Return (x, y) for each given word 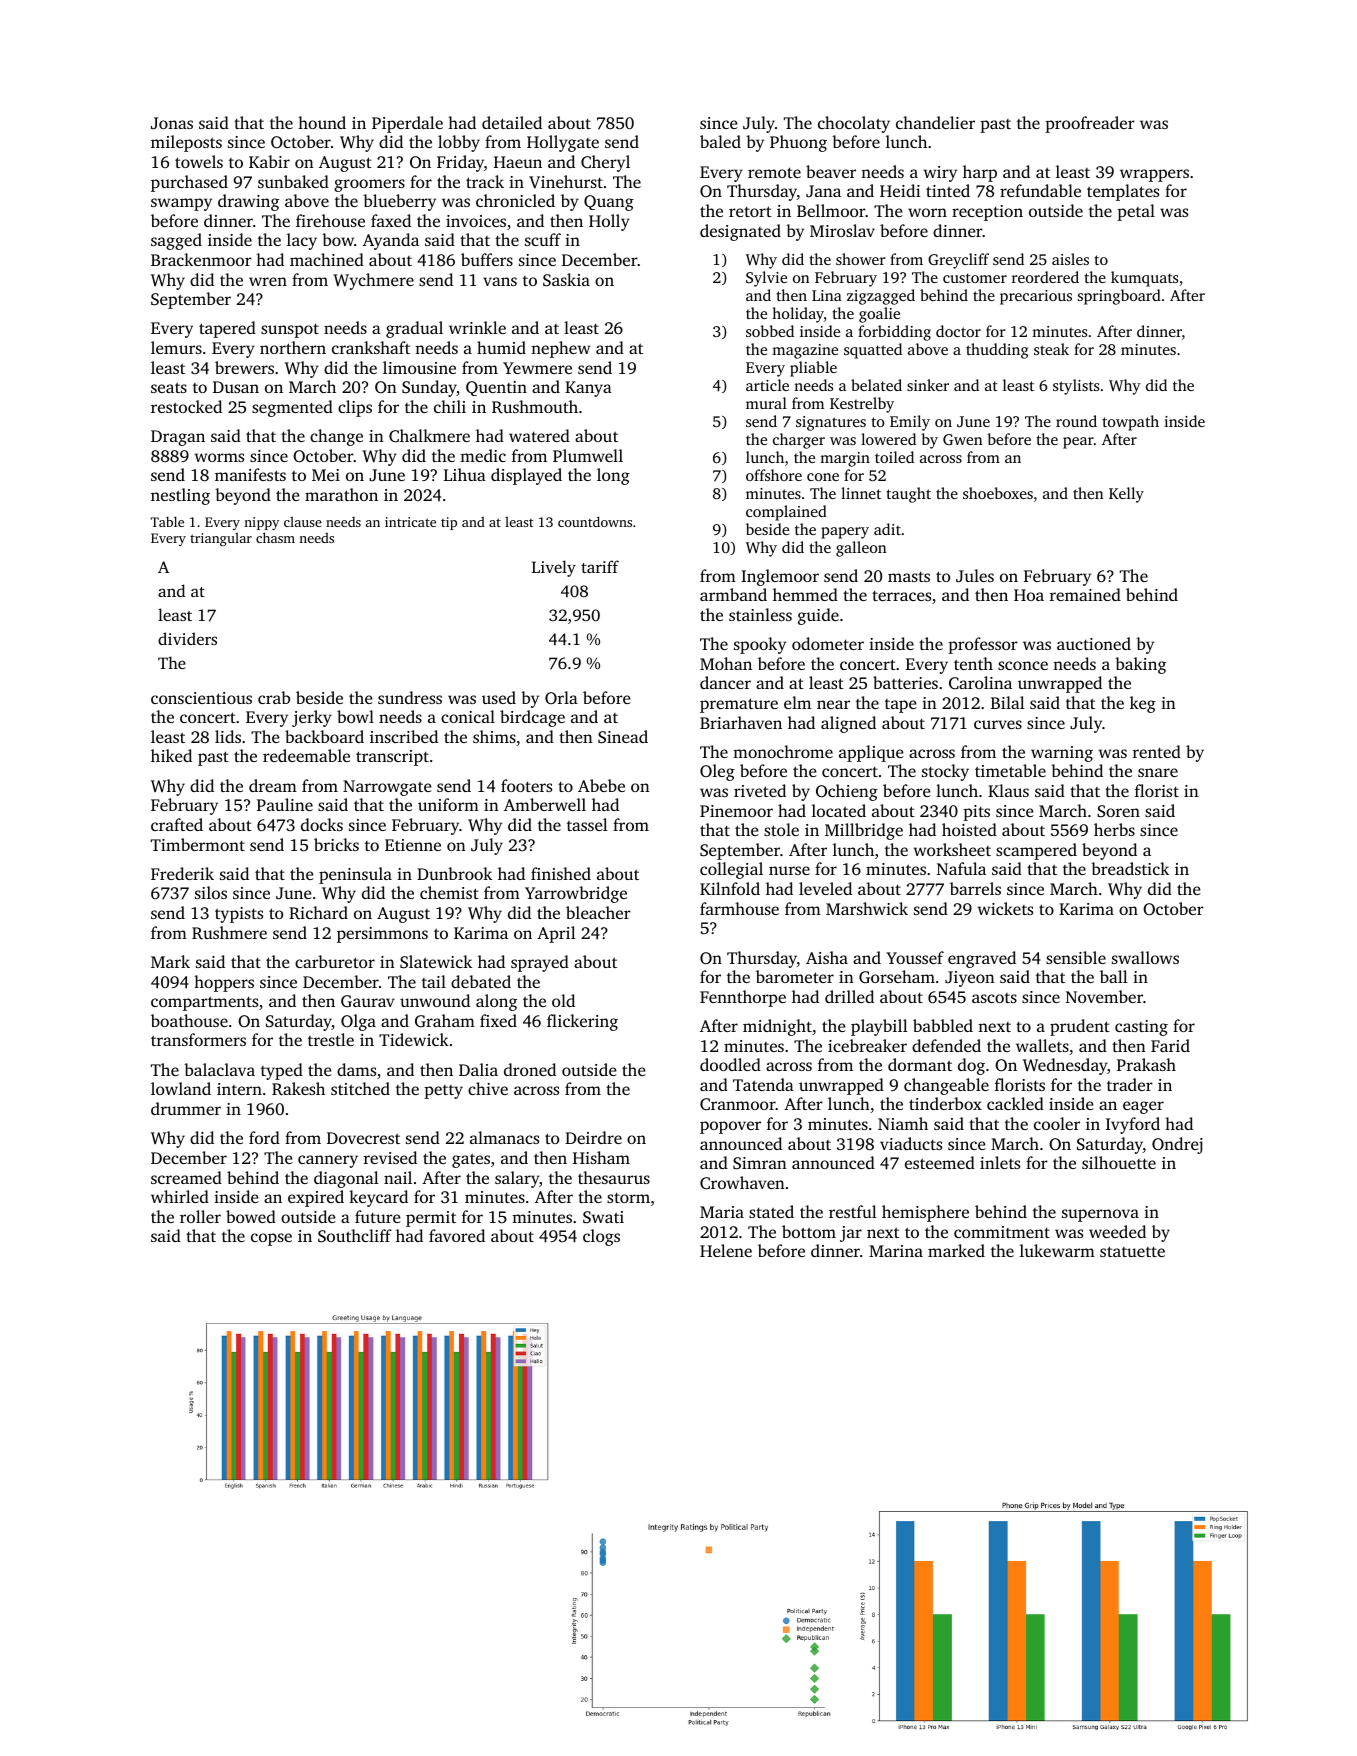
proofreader (1090, 124)
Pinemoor (736, 811)
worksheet (952, 849)
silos (211, 892)
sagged (176, 241)
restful (853, 1211)
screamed (186, 1177)
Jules (975, 576)
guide (818, 616)
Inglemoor (780, 577)
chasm (275, 537)
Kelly (1126, 495)
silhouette (1119, 1162)
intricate (410, 522)
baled (720, 141)
